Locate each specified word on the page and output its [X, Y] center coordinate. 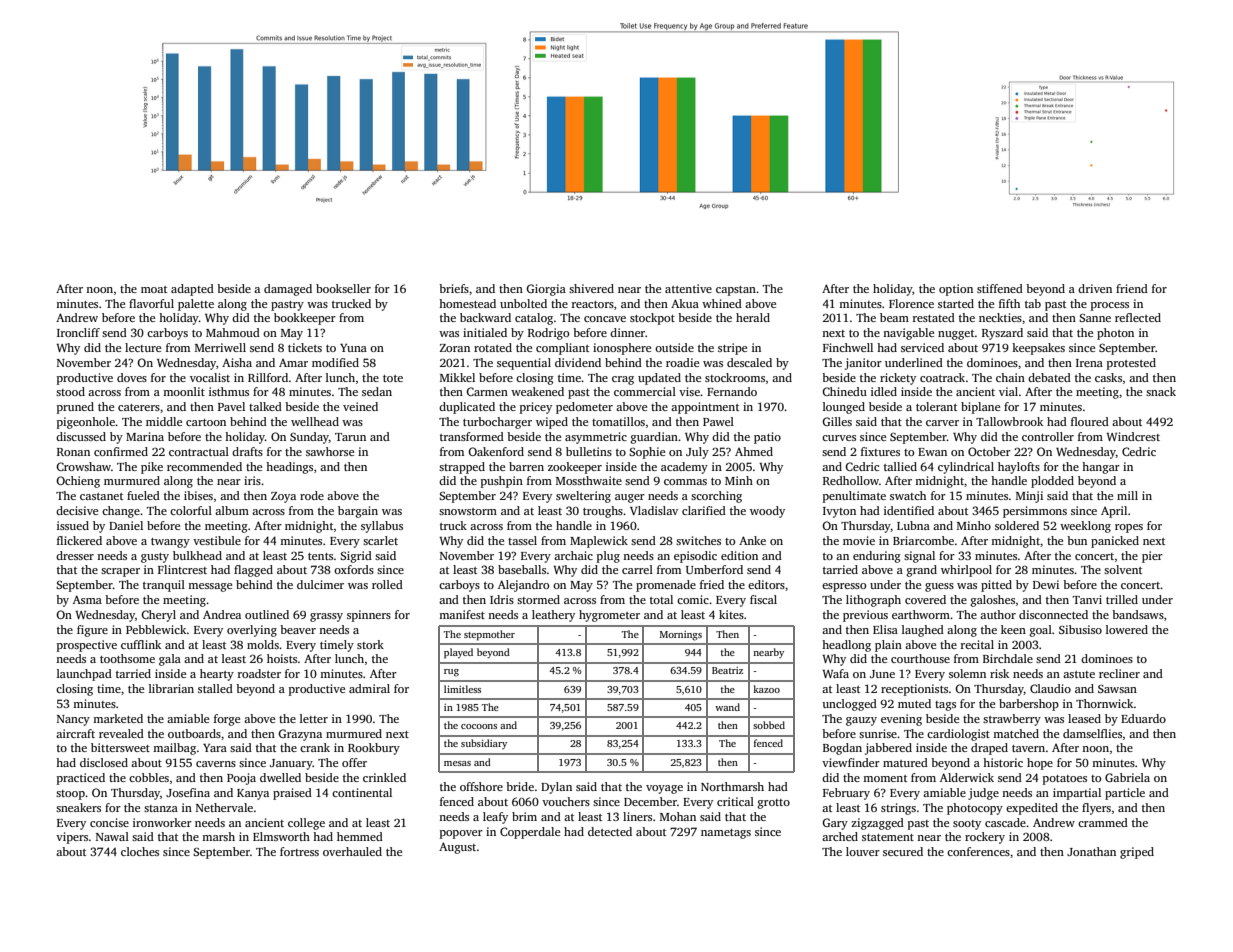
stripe [732, 349]
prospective [87, 646]
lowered [1127, 629]
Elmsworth [281, 836]
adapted [192, 290]
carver [942, 423]
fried [712, 584]
